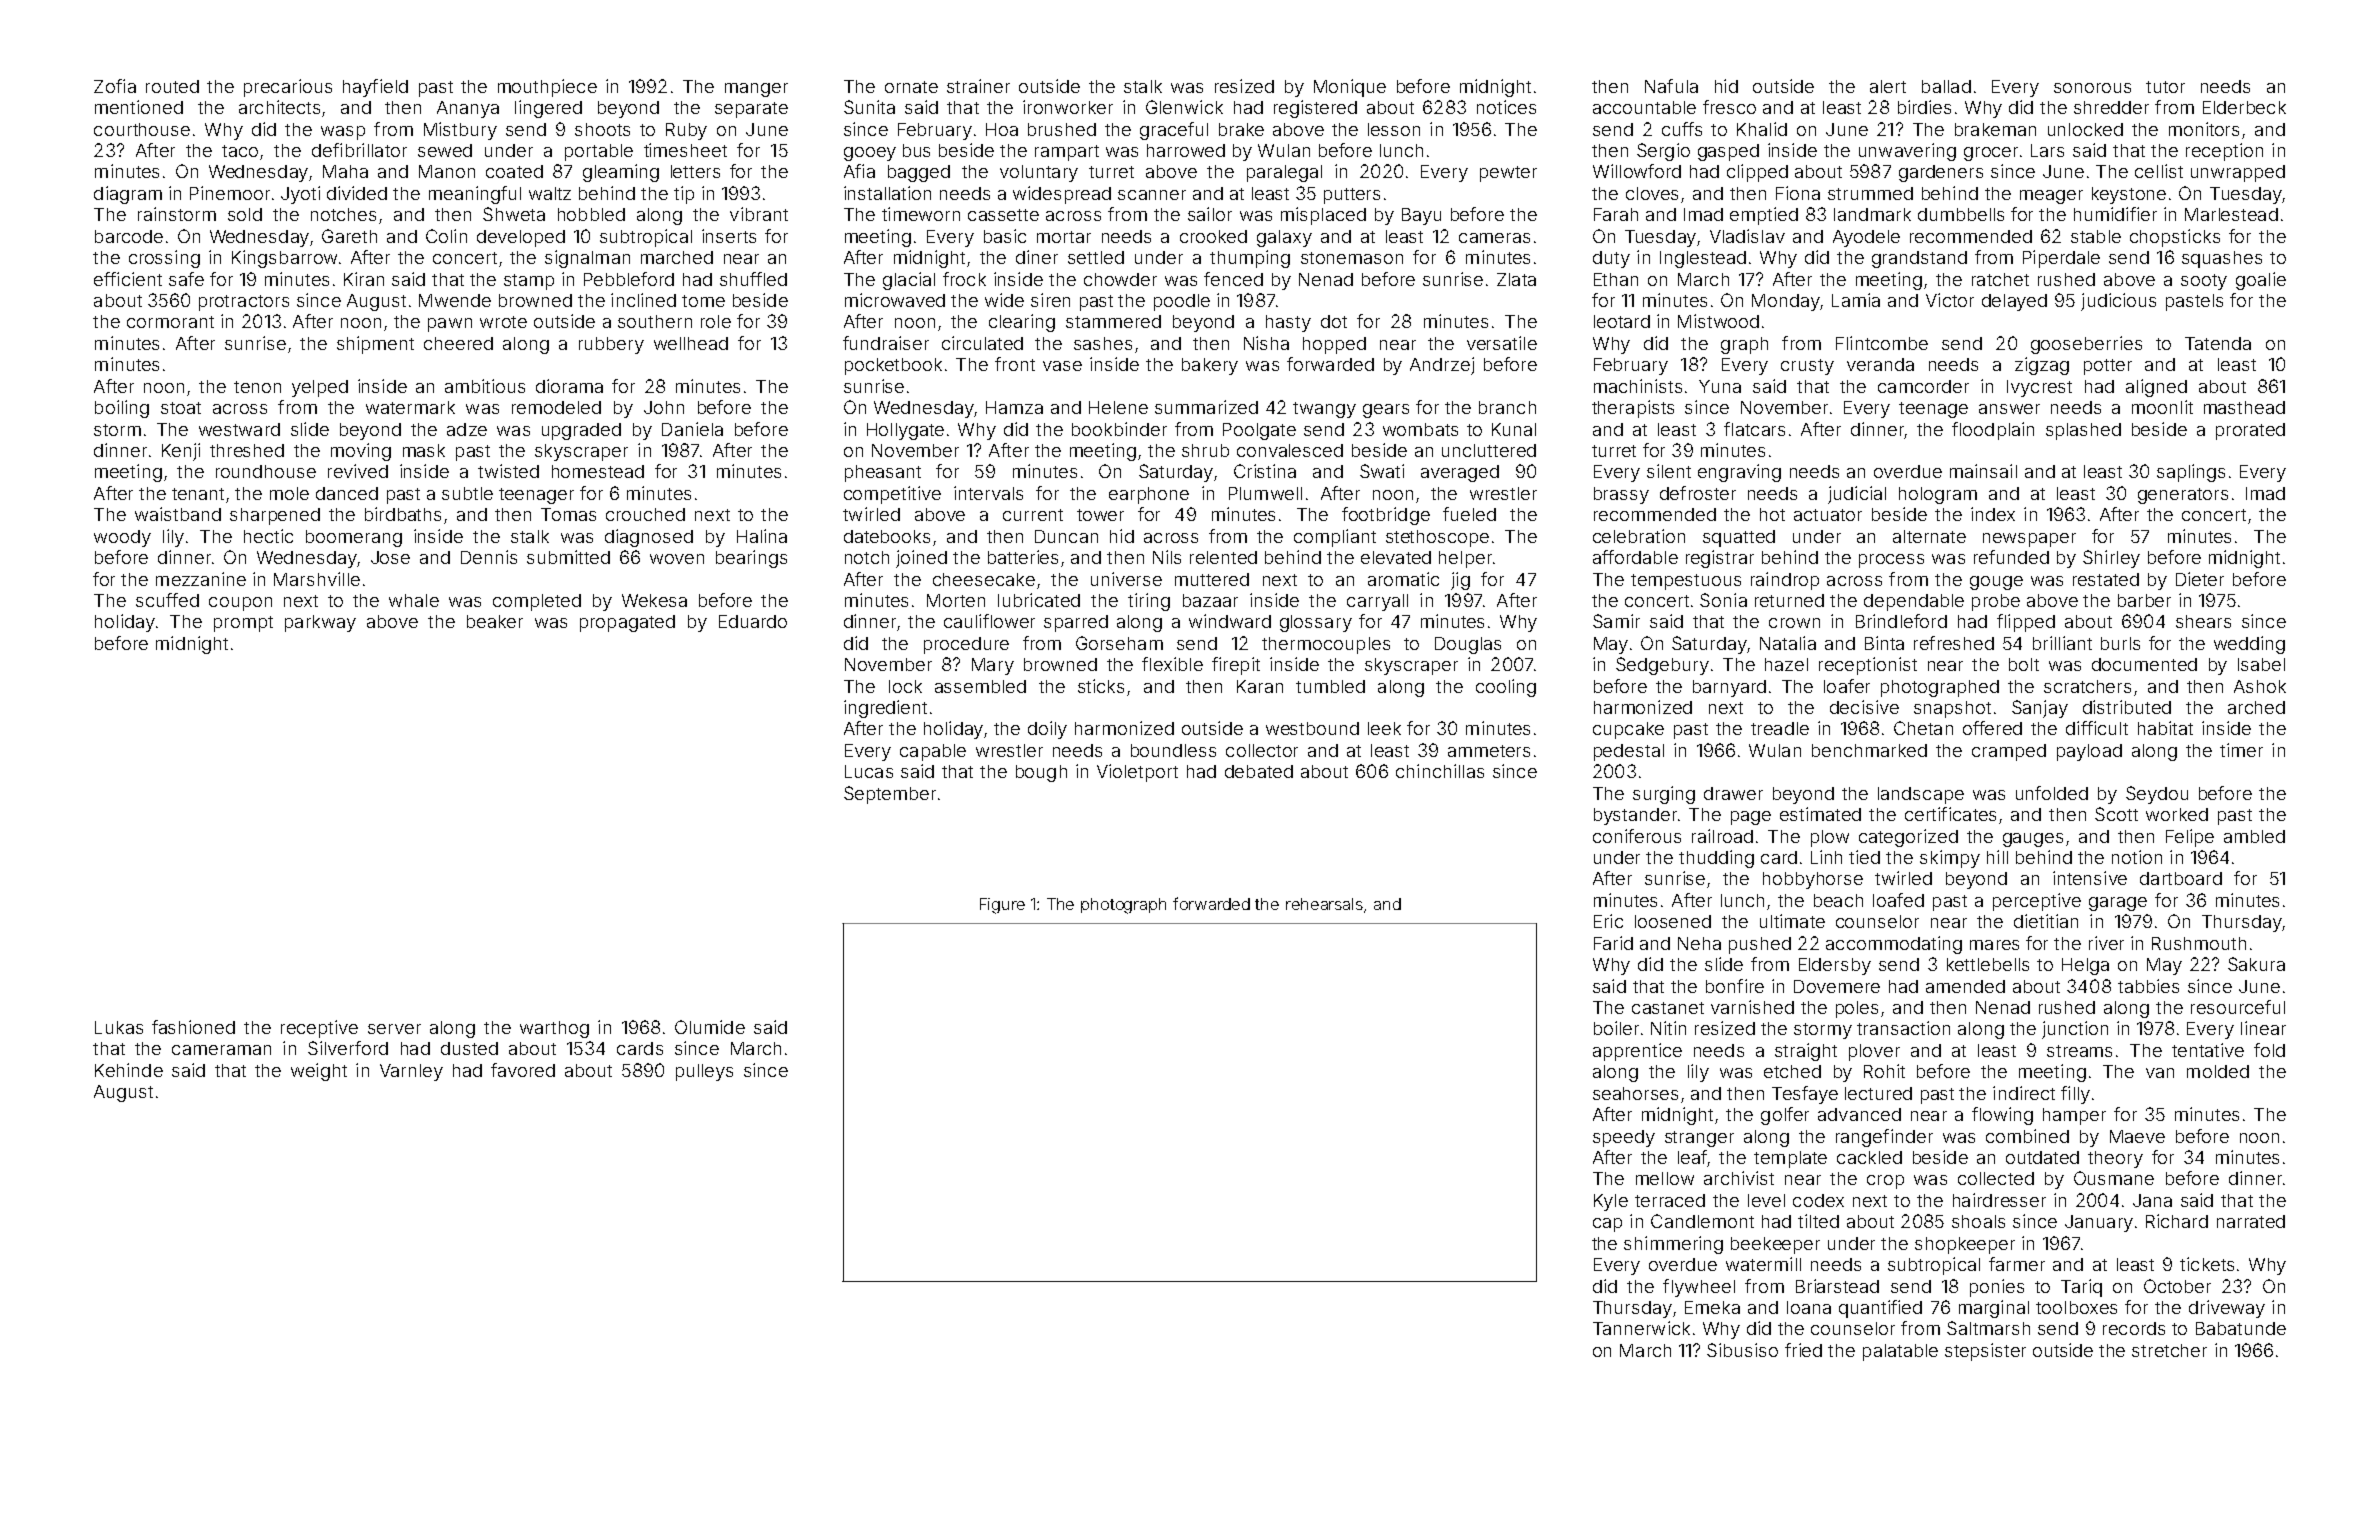  I want to click on warthog, so click(554, 1029).
